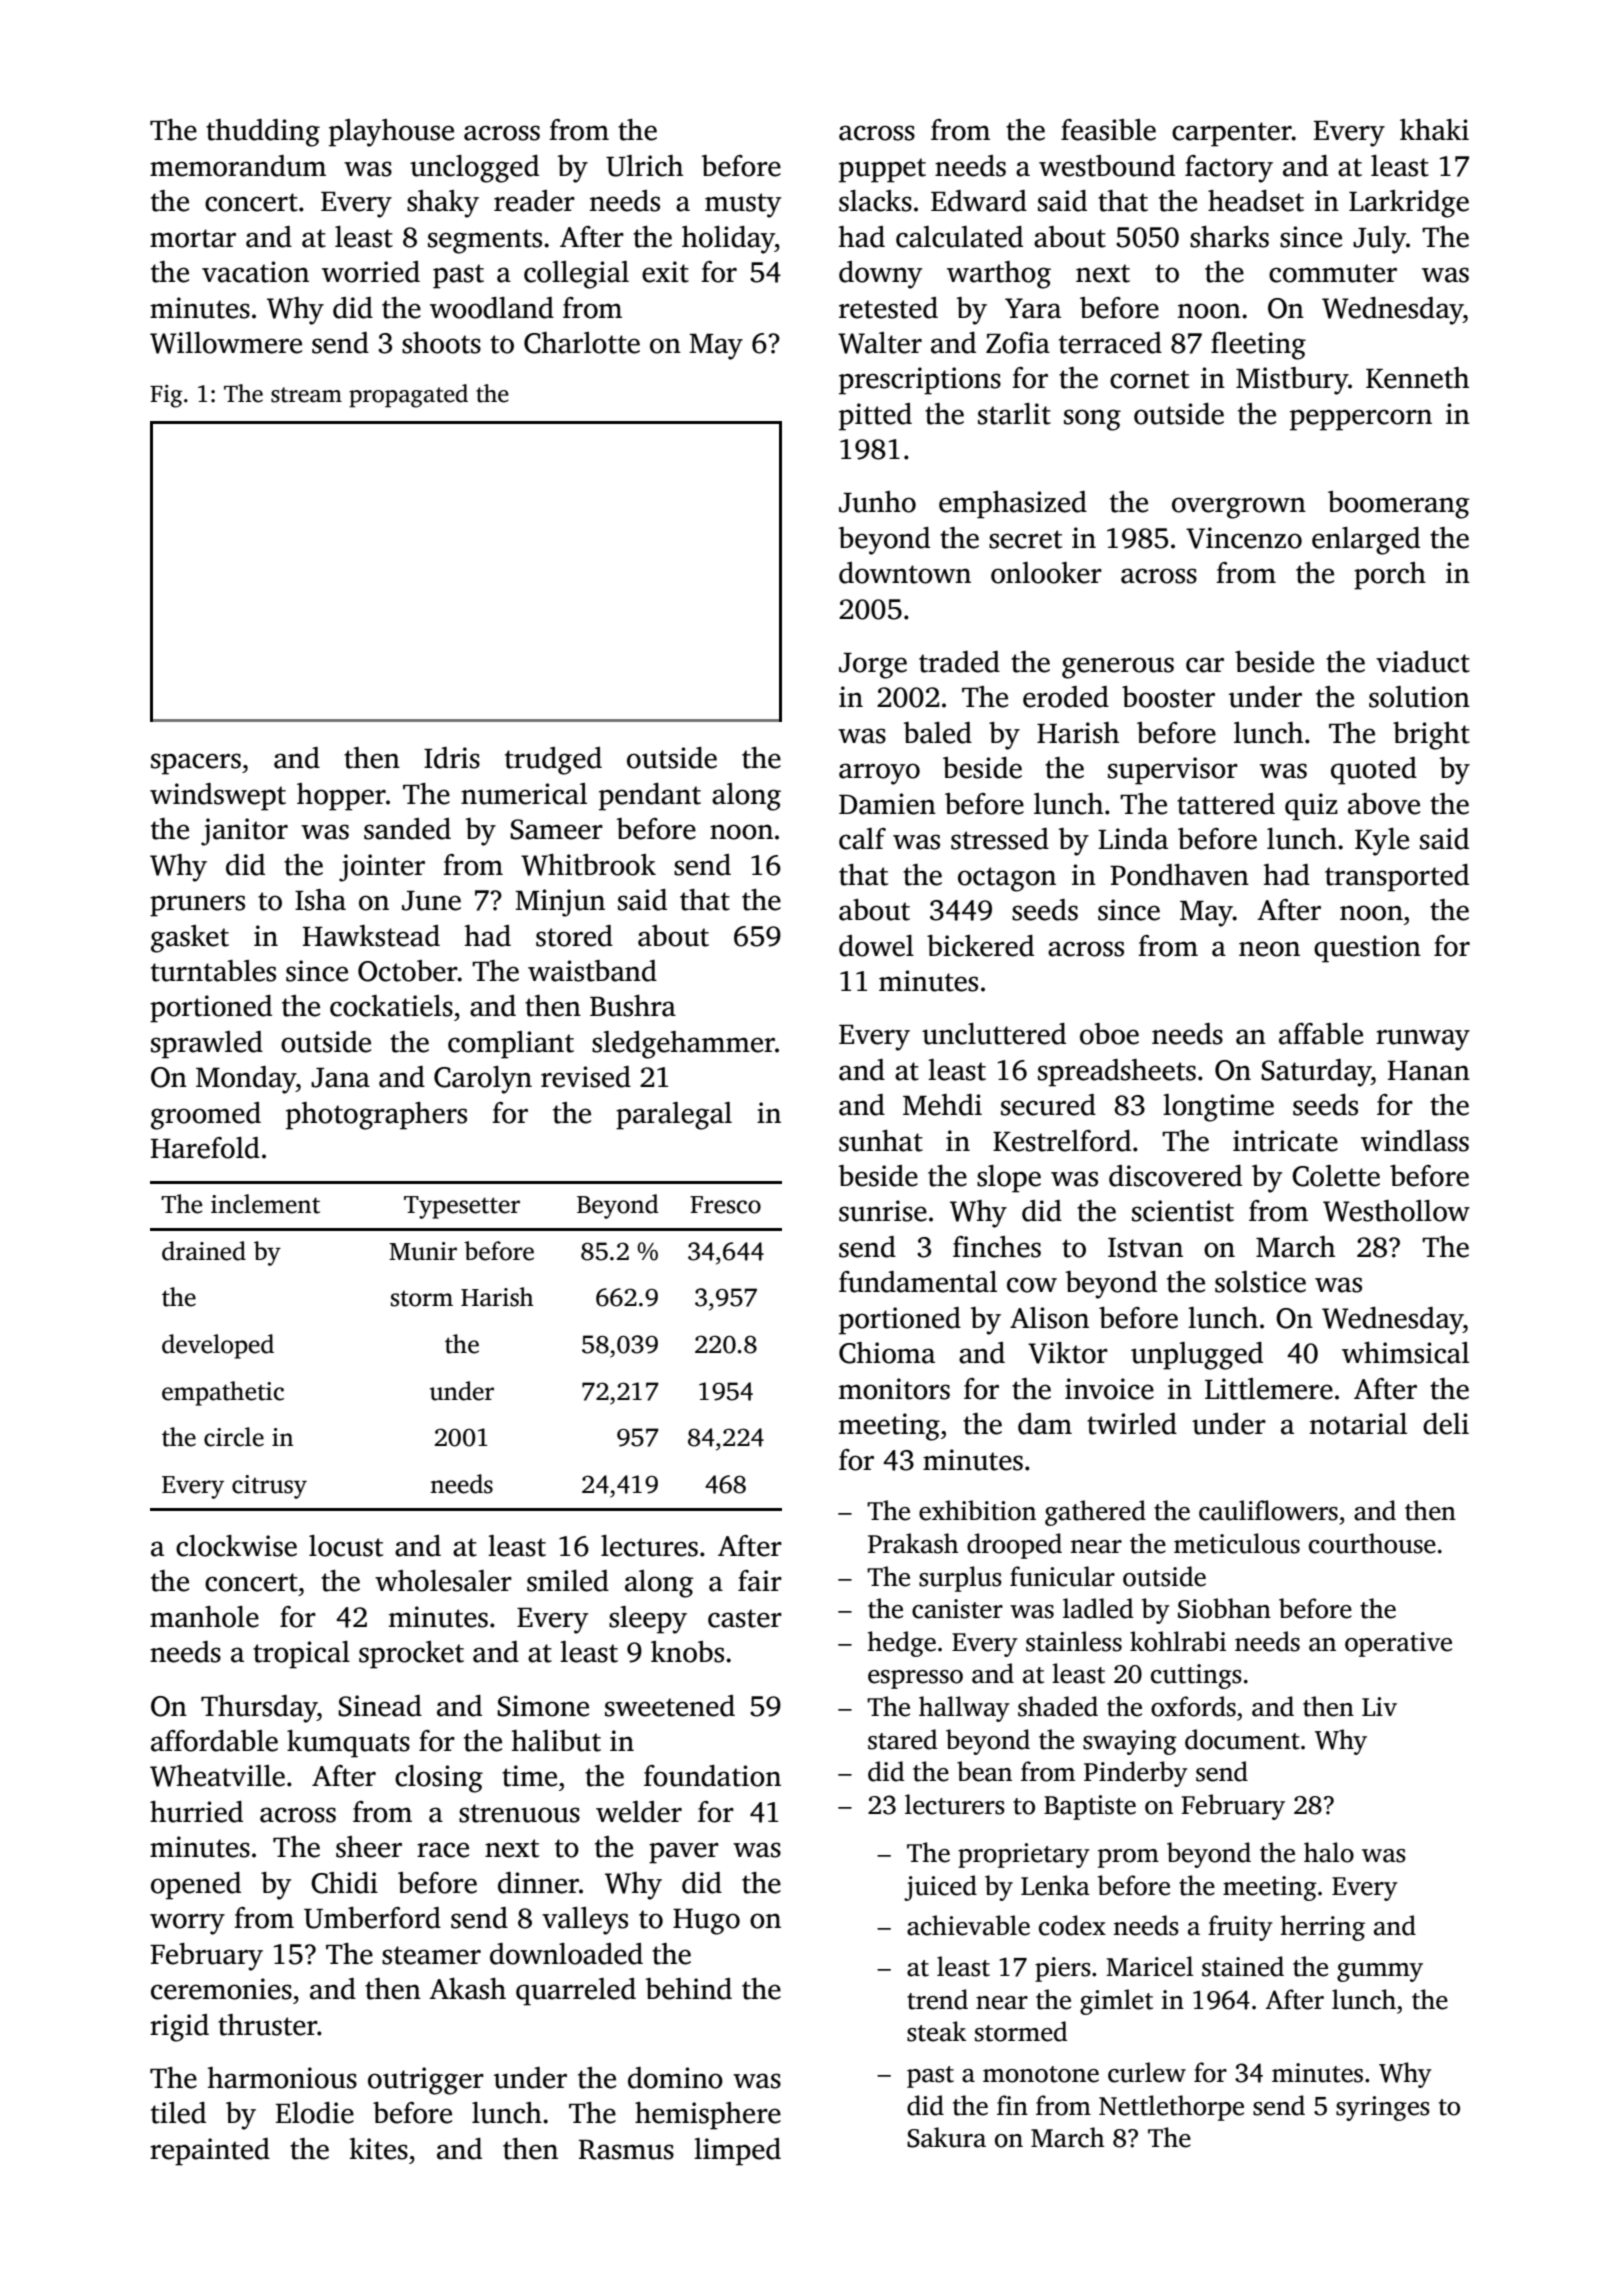 This screenshot has height=2292, width=1620. I want to click on shoots, so click(441, 343).
